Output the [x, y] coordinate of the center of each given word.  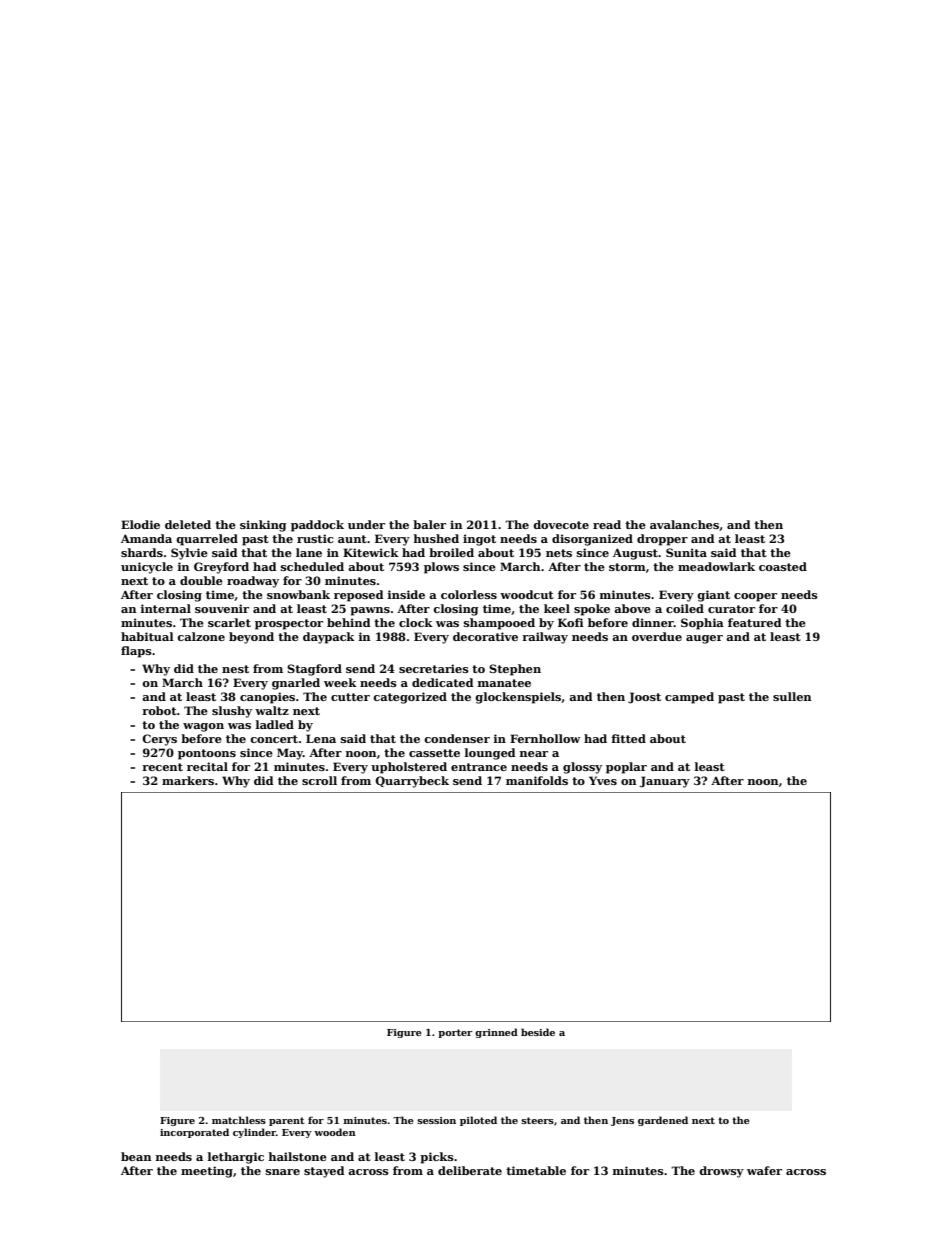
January [664, 782]
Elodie [140, 524]
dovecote [561, 524]
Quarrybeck [412, 782]
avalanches [684, 524]
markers [188, 780]
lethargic [236, 1158]
